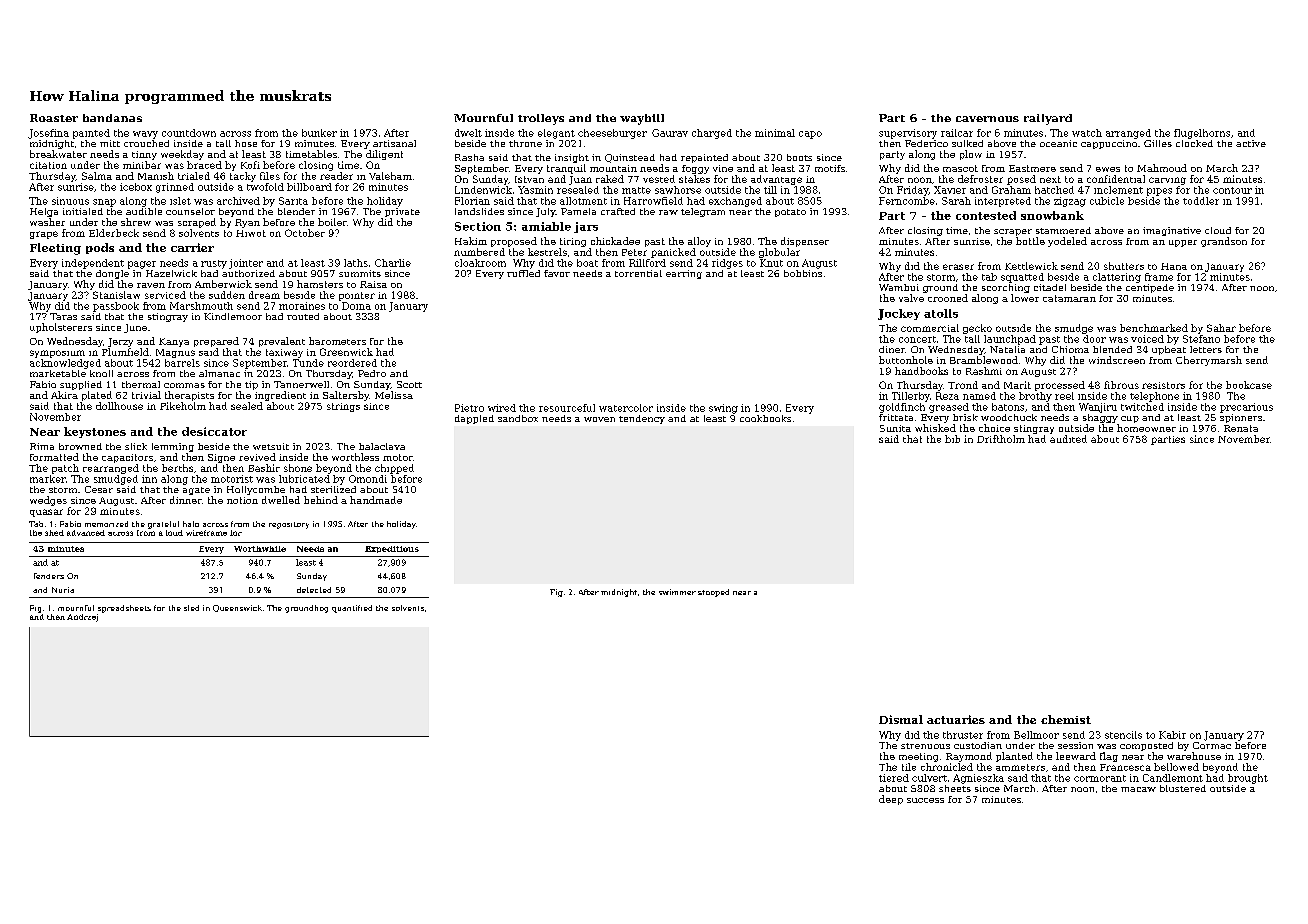  I want to click on chipped, so click(394, 469).
